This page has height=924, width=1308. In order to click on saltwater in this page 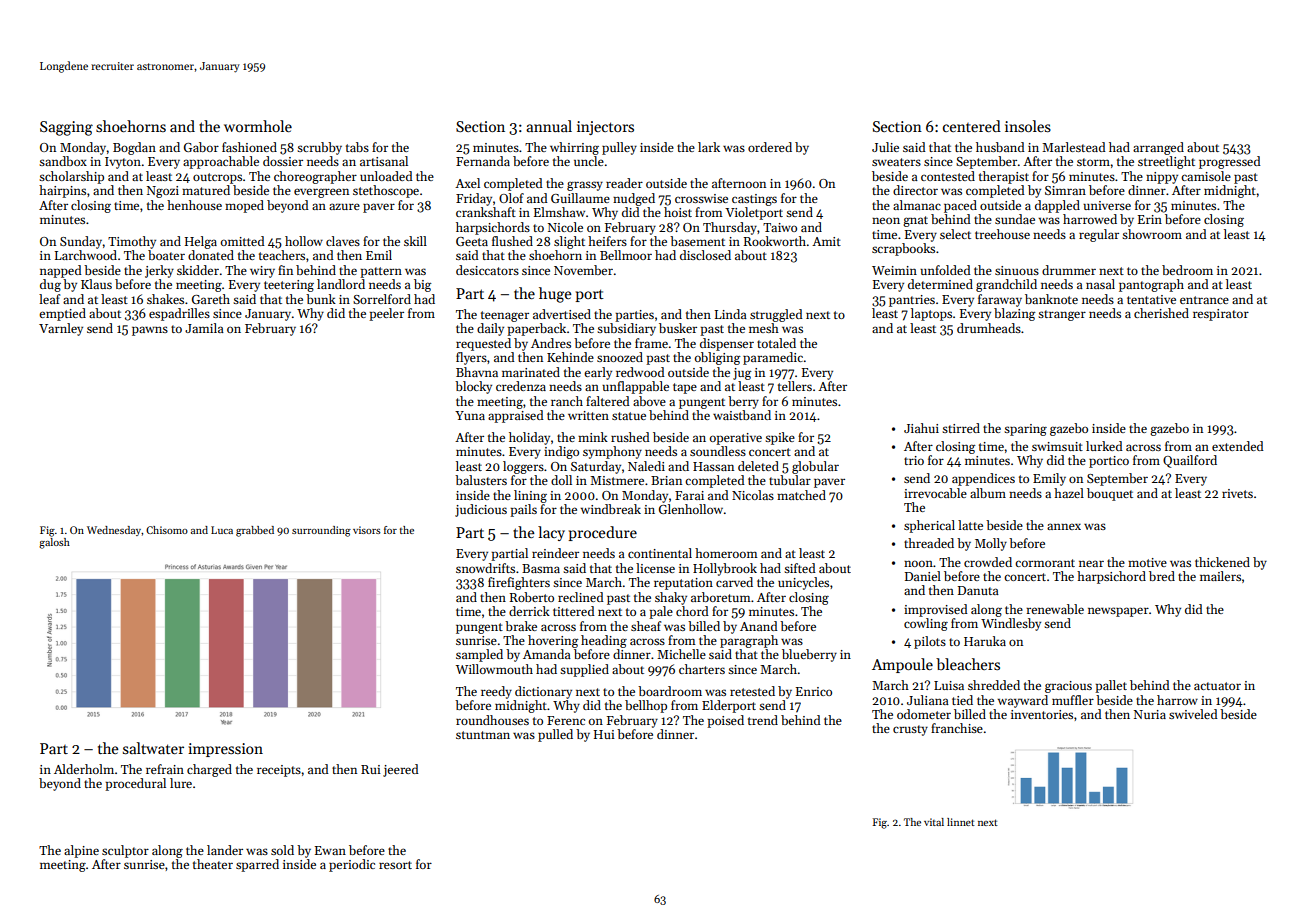, I will do `click(153, 748)`.
